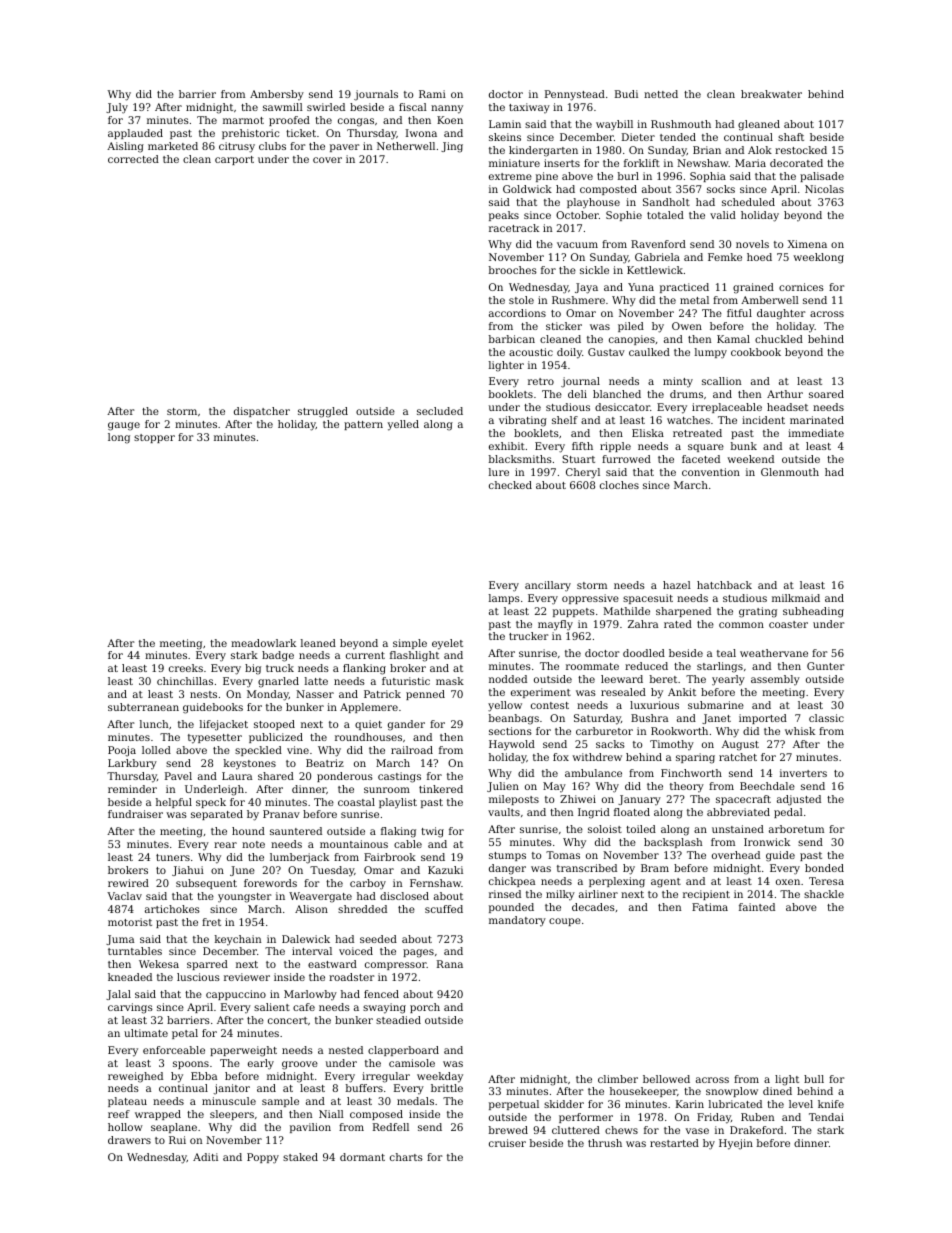  What do you see at coordinates (513, 270) in the document?
I see `brooches` at bounding box center [513, 270].
